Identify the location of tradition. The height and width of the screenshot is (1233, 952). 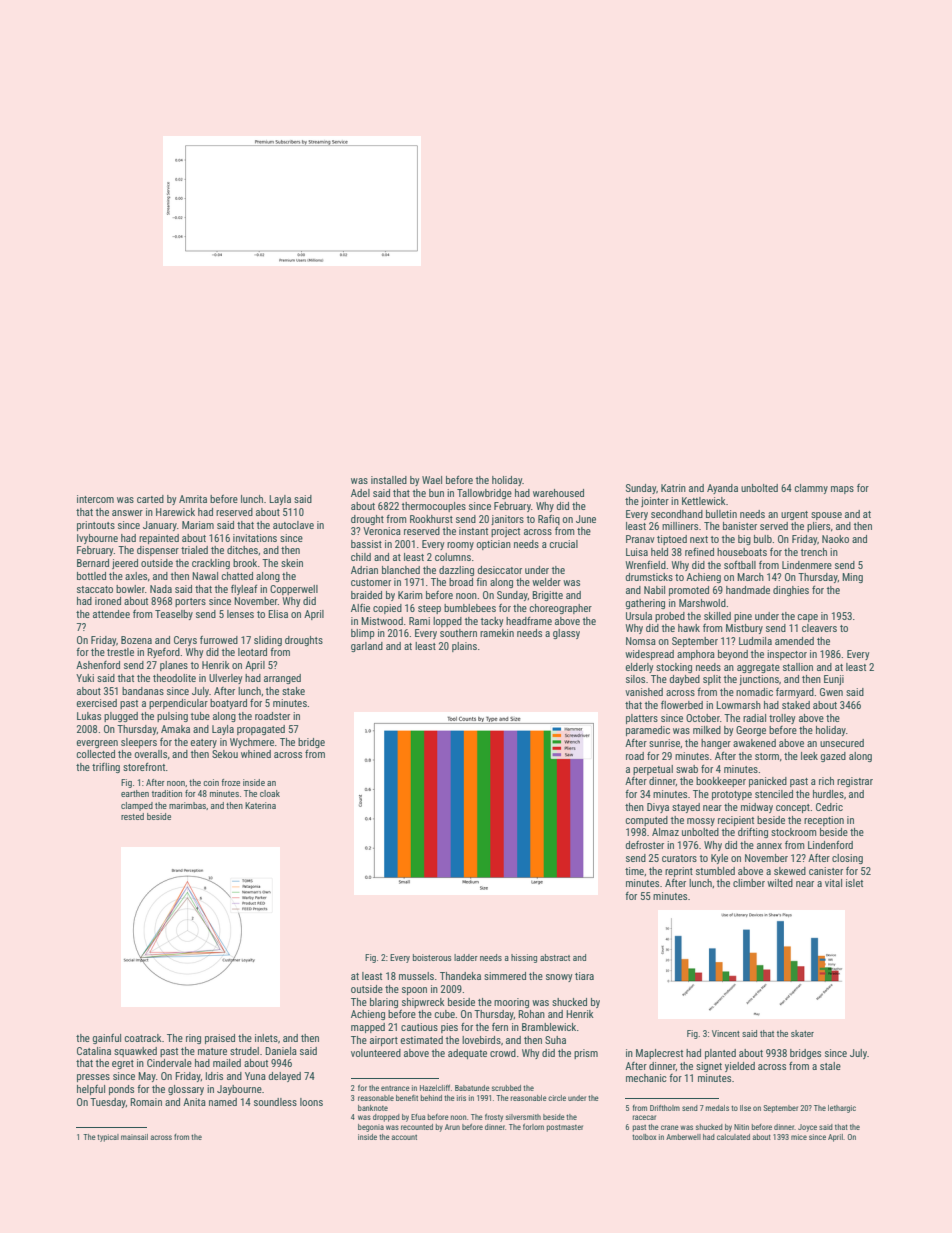
(167, 793).
